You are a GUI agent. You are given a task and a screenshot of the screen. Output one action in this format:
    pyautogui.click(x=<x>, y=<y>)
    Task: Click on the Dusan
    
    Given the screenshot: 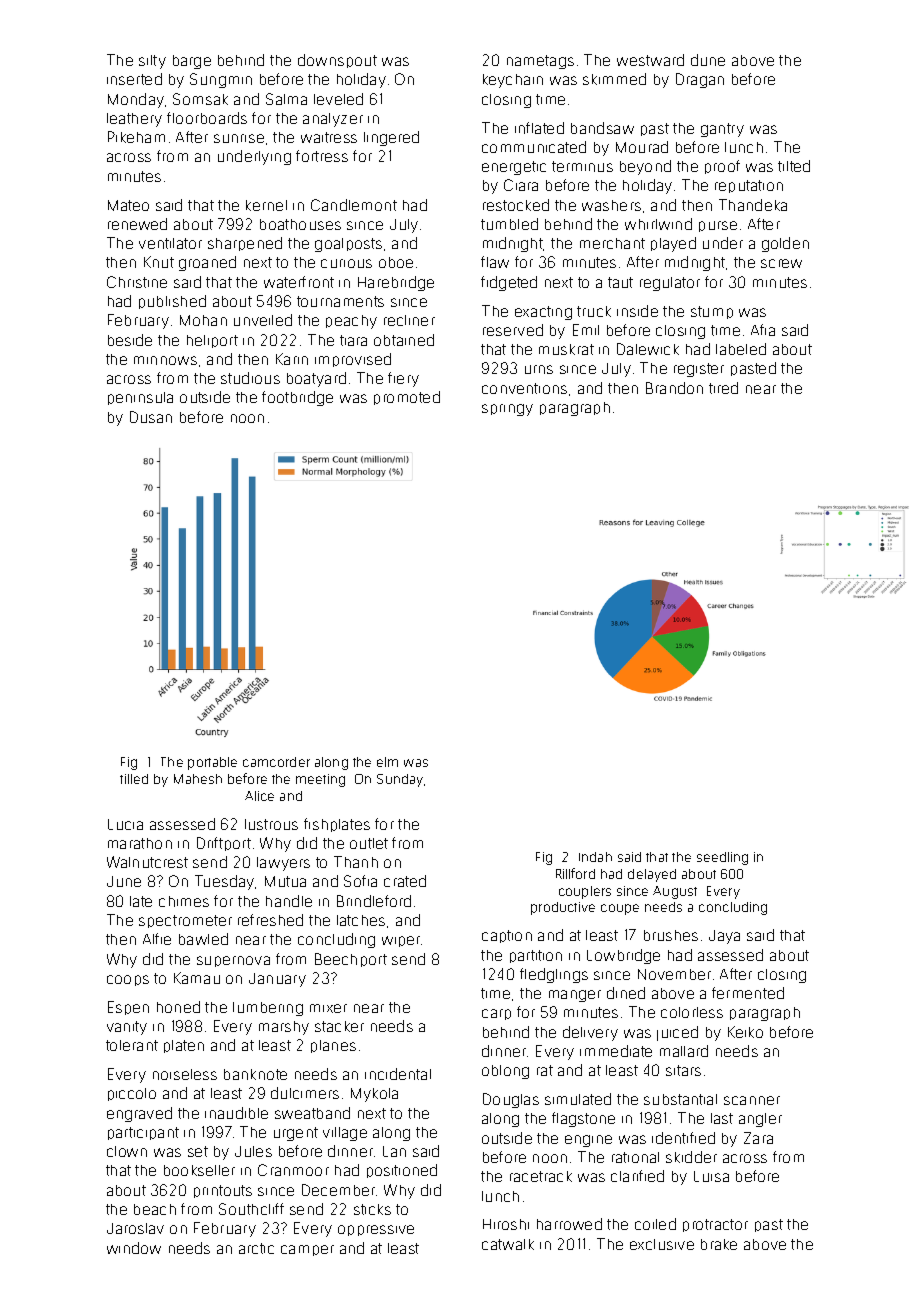 What is the action you would take?
    pyautogui.click(x=151, y=417)
